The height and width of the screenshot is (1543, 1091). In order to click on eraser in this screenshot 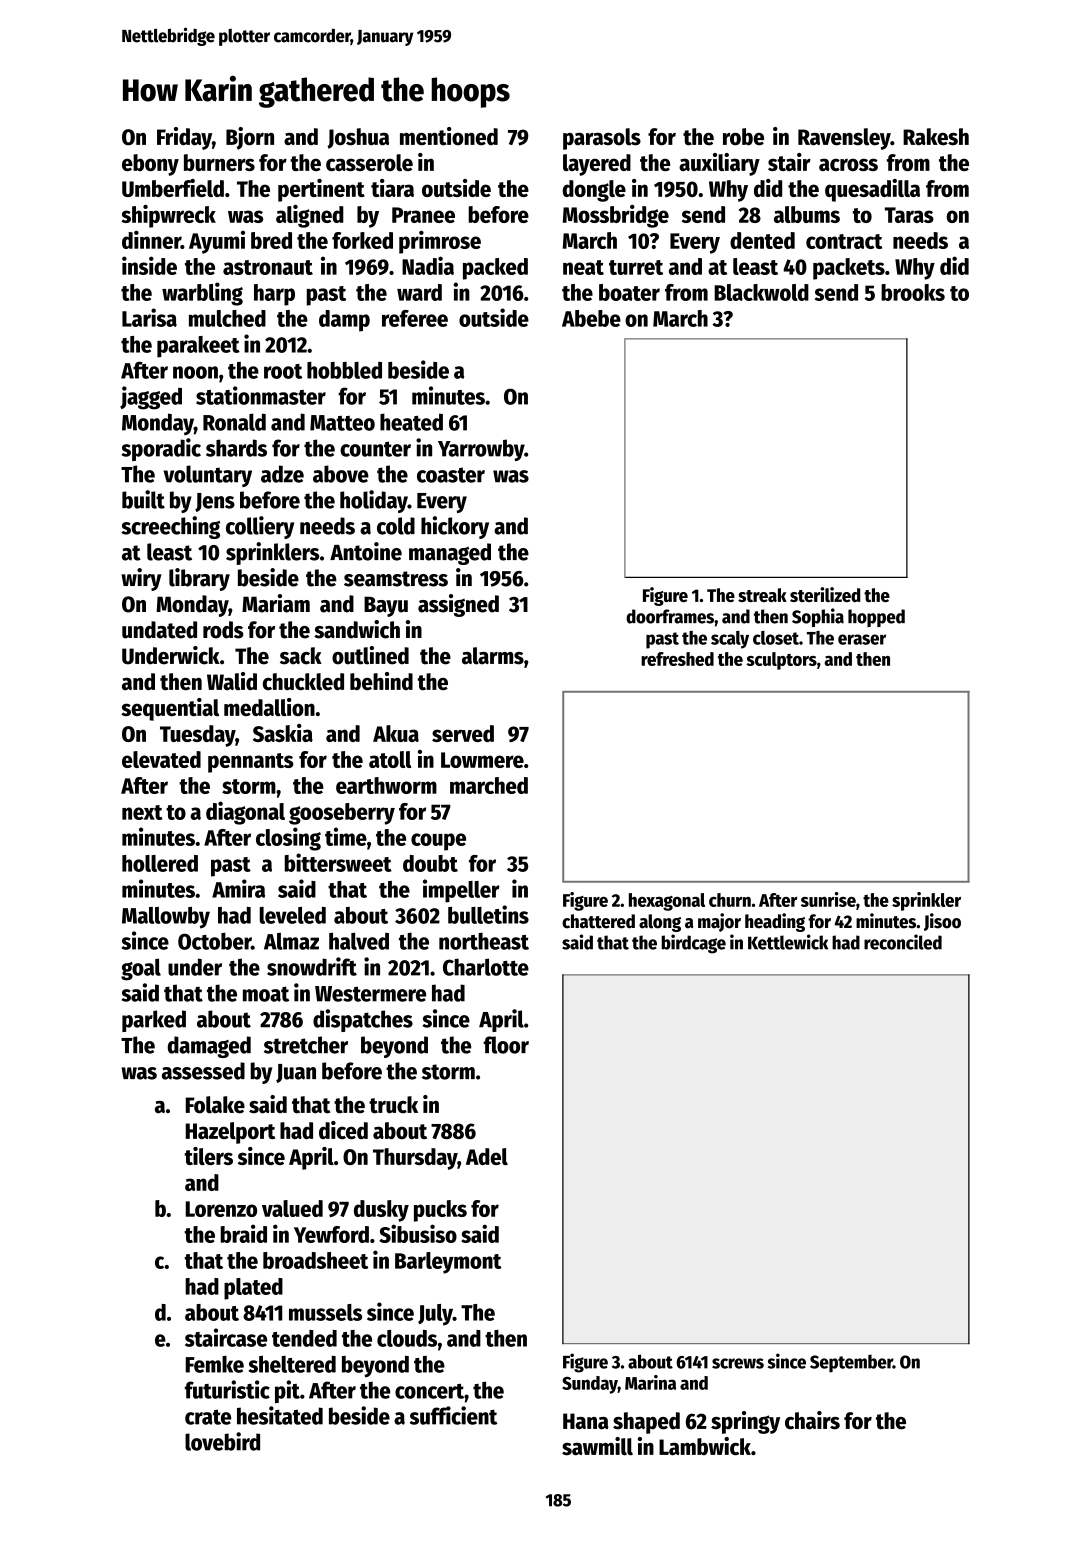, I will do `click(862, 639)`.
